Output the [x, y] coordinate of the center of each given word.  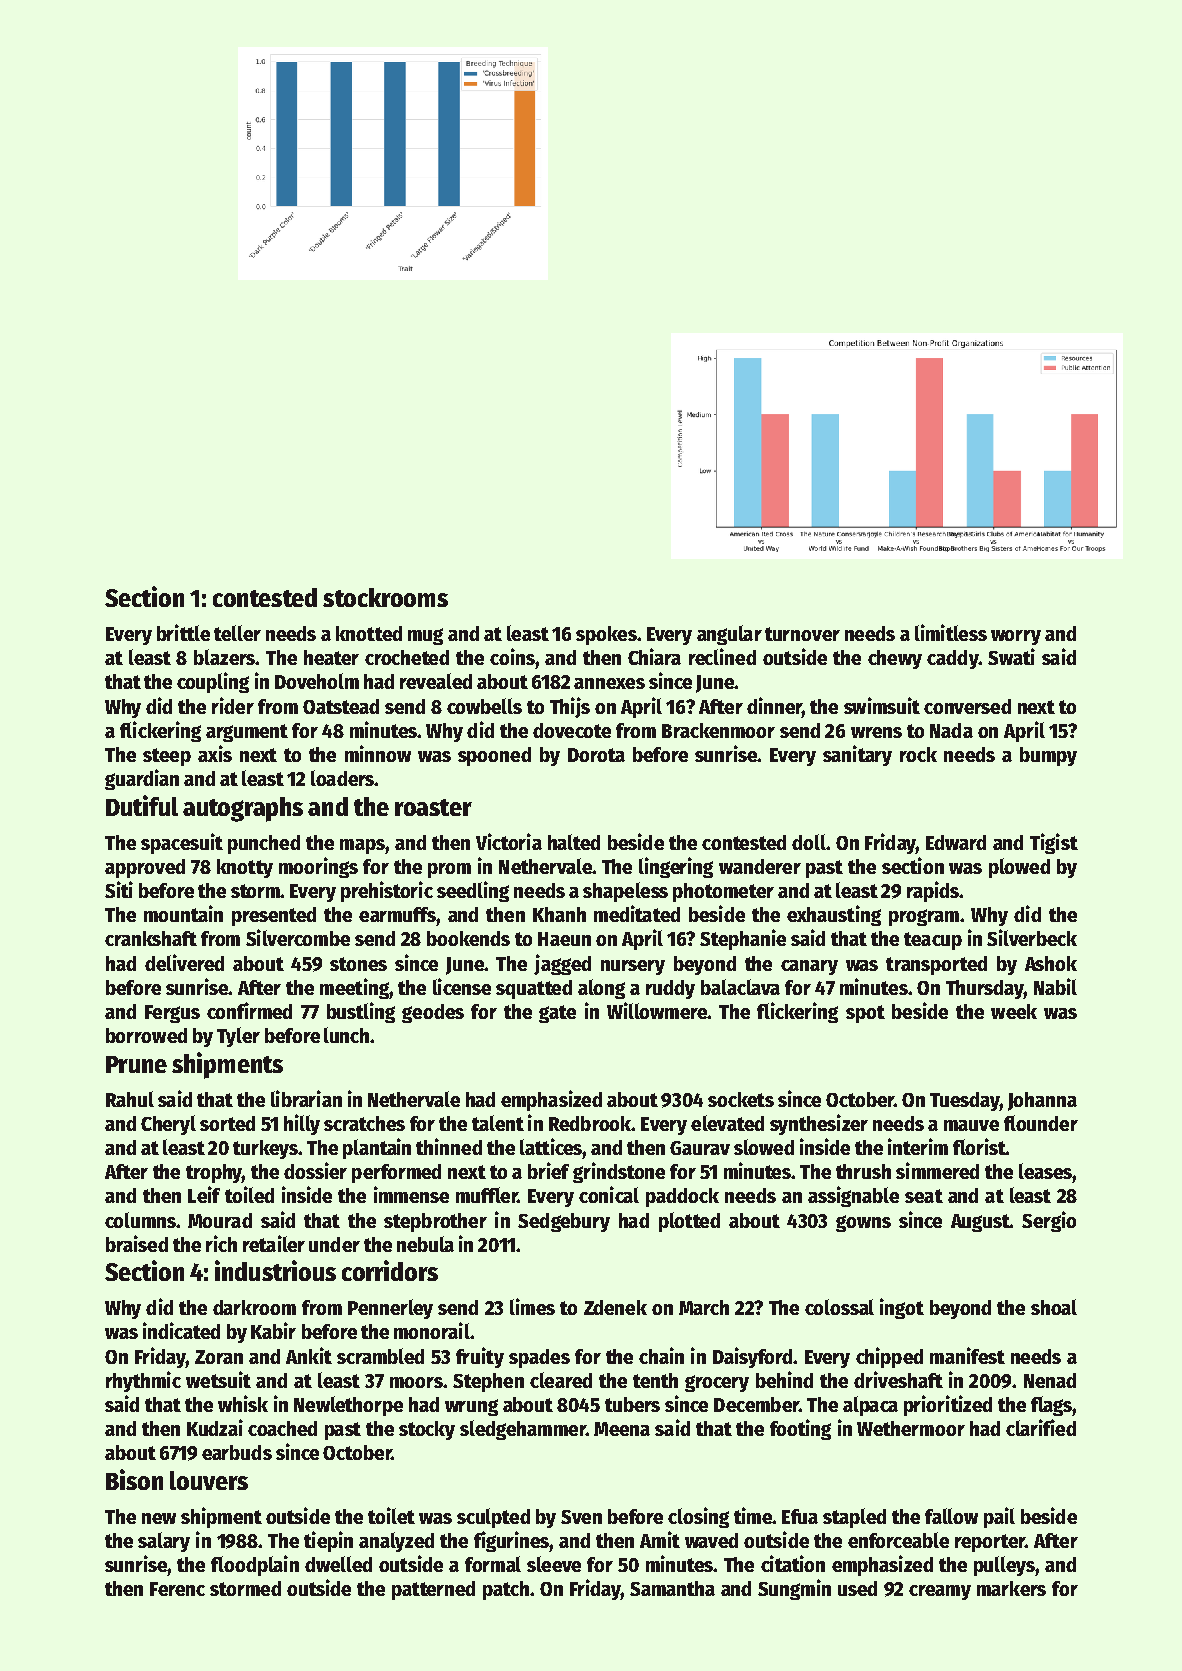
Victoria [509, 841]
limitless [951, 632]
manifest [967, 1355]
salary [164, 1542]
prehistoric [387, 891]
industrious [275, 1270]
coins [512, 656]
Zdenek [615, 1307]
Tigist [1054, 843]
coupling [213, 682]
